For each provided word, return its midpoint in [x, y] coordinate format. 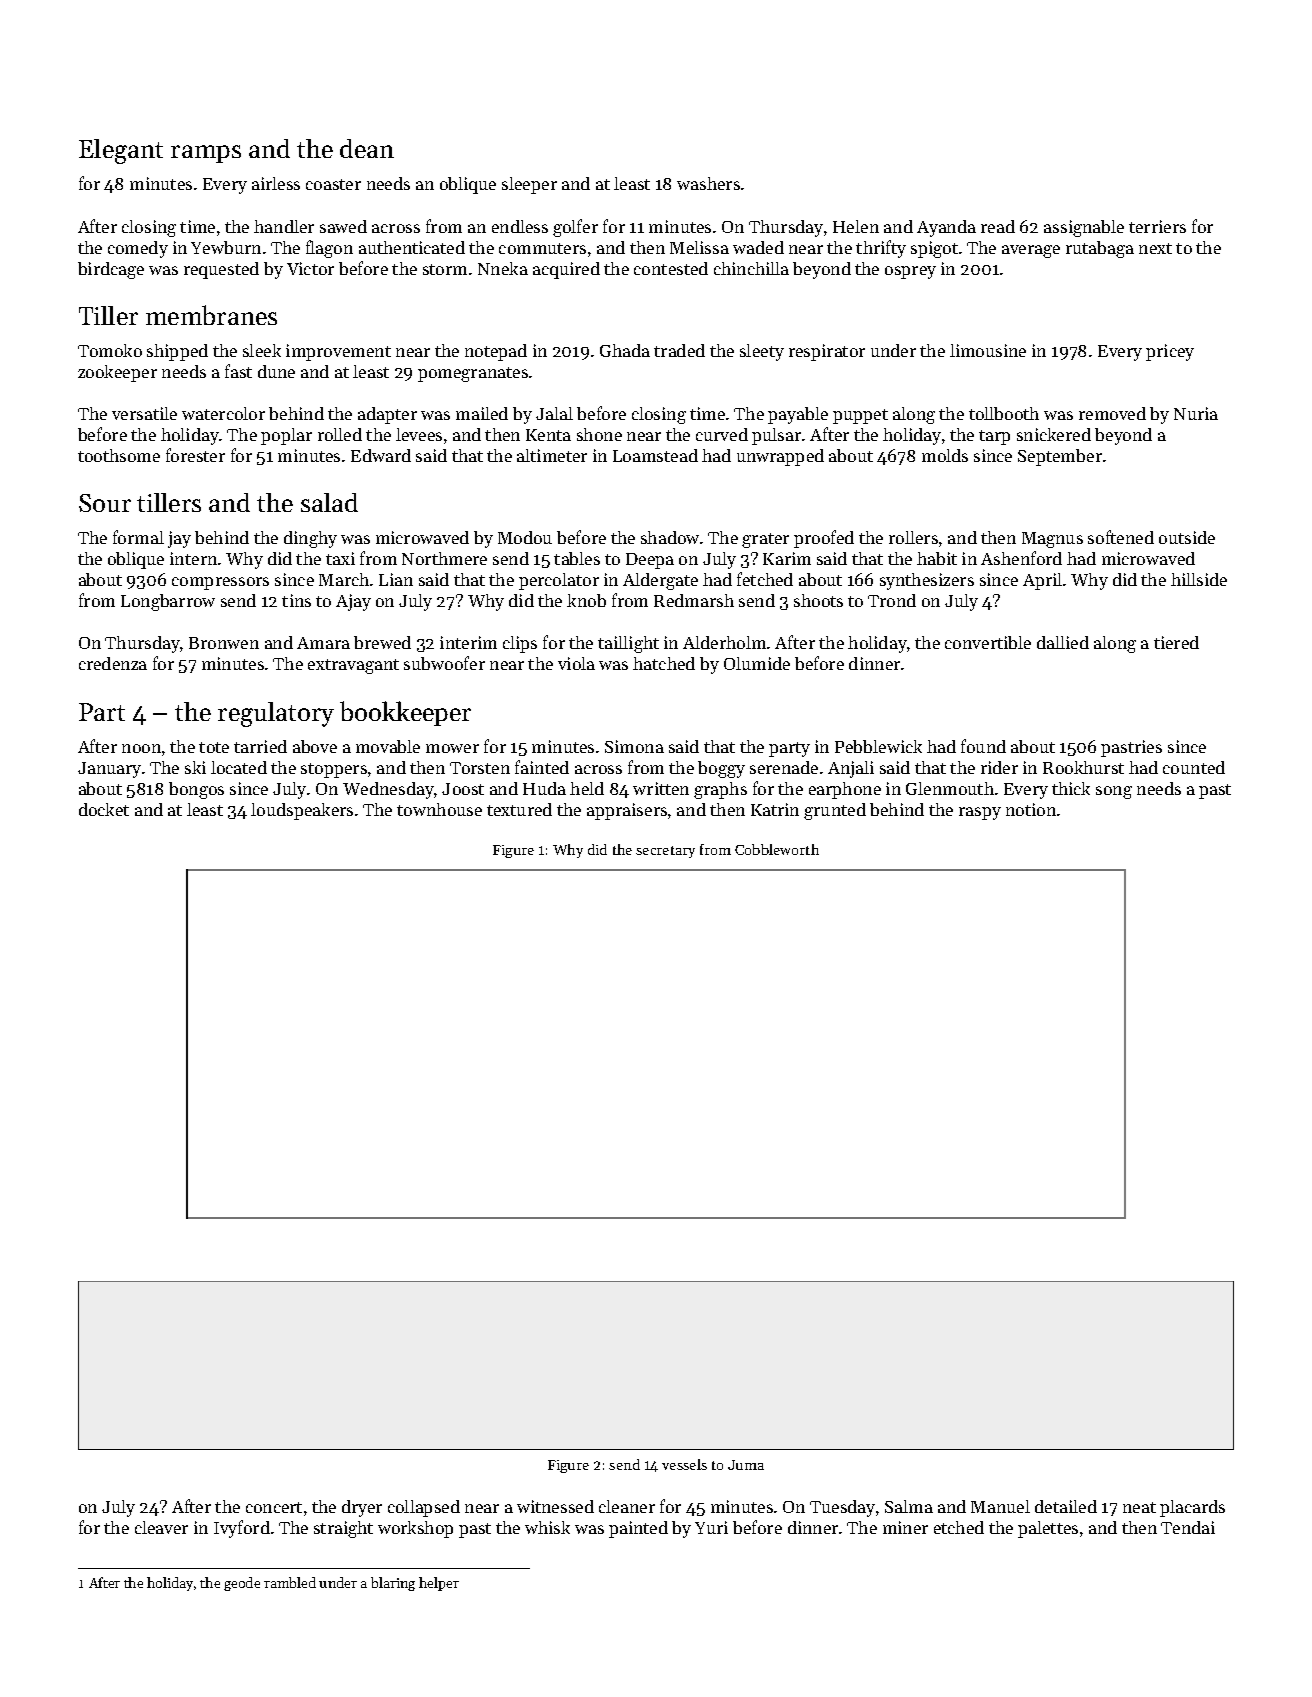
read [998, 226]
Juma [746, 1465]
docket [104, 809]
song [1114, 792]
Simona [634, 746]
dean [367, 148]
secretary [665, 852]
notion [1031, 809]
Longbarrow [168, 602]
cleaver [161, 1527]
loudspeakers [302, 811]
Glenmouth [950, 788]
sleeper [529, 185]
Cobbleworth [777, 849]
